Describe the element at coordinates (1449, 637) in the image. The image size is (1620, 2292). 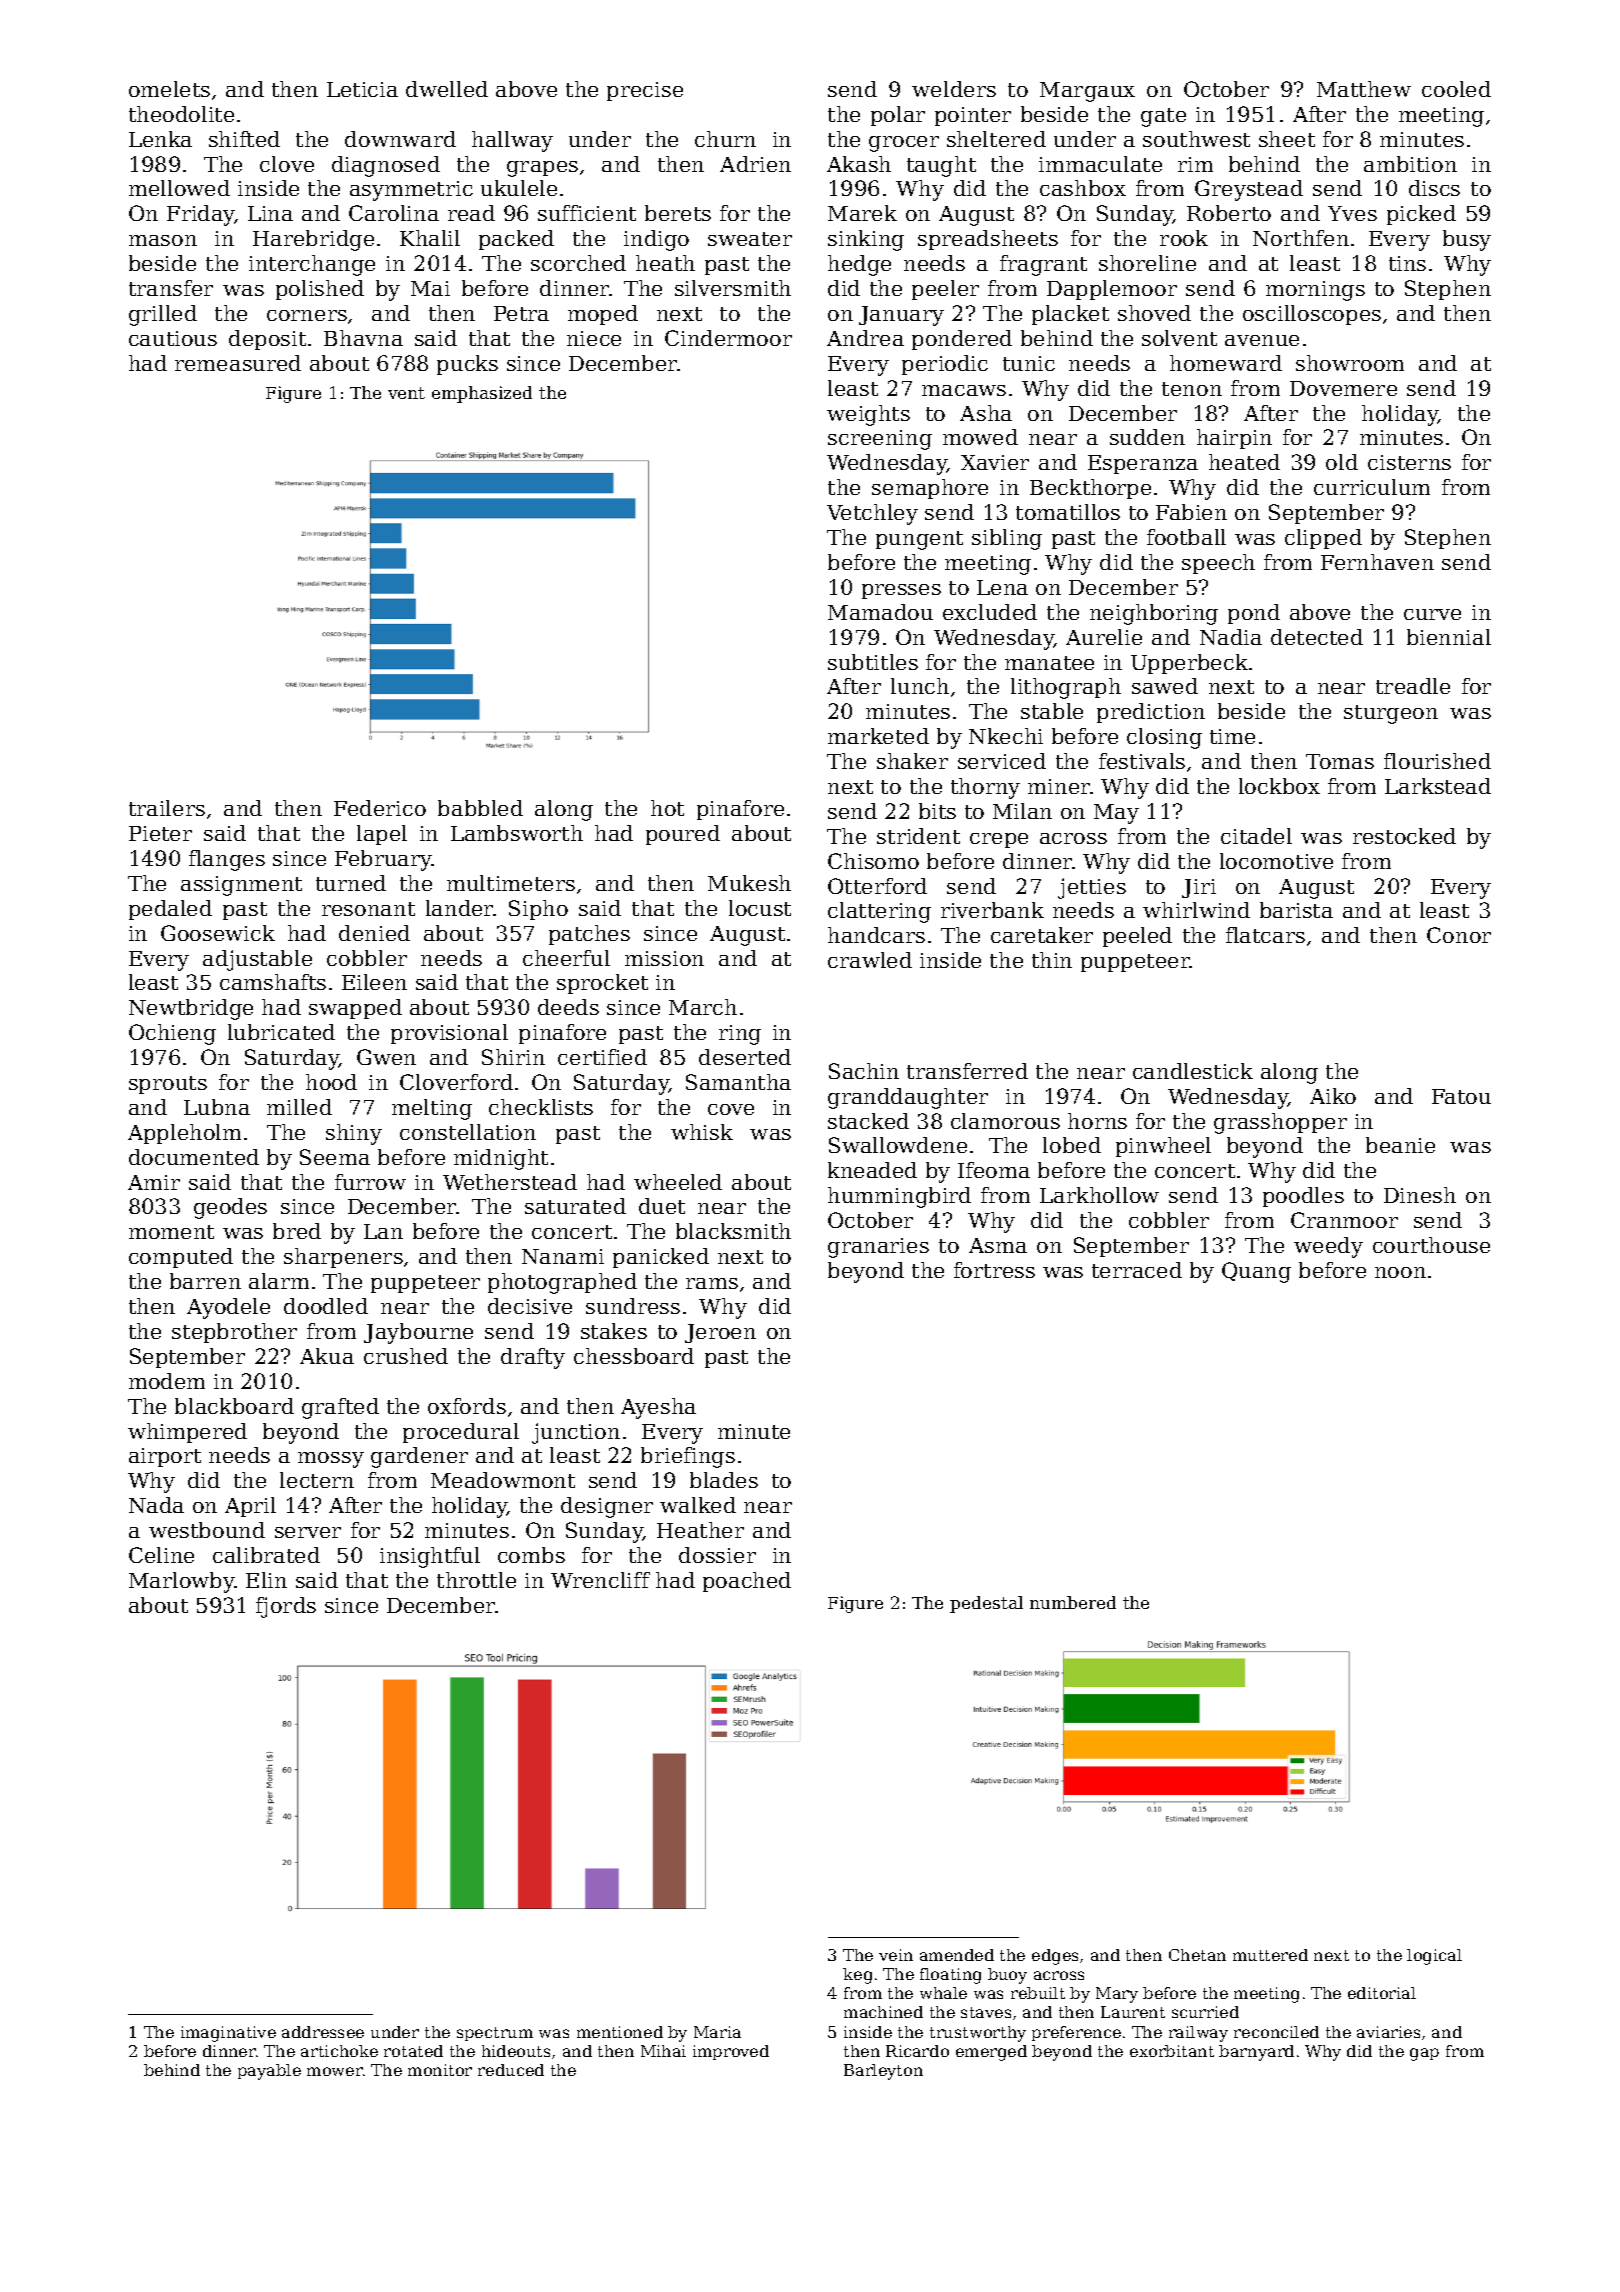
I see `biennial` at that location.
